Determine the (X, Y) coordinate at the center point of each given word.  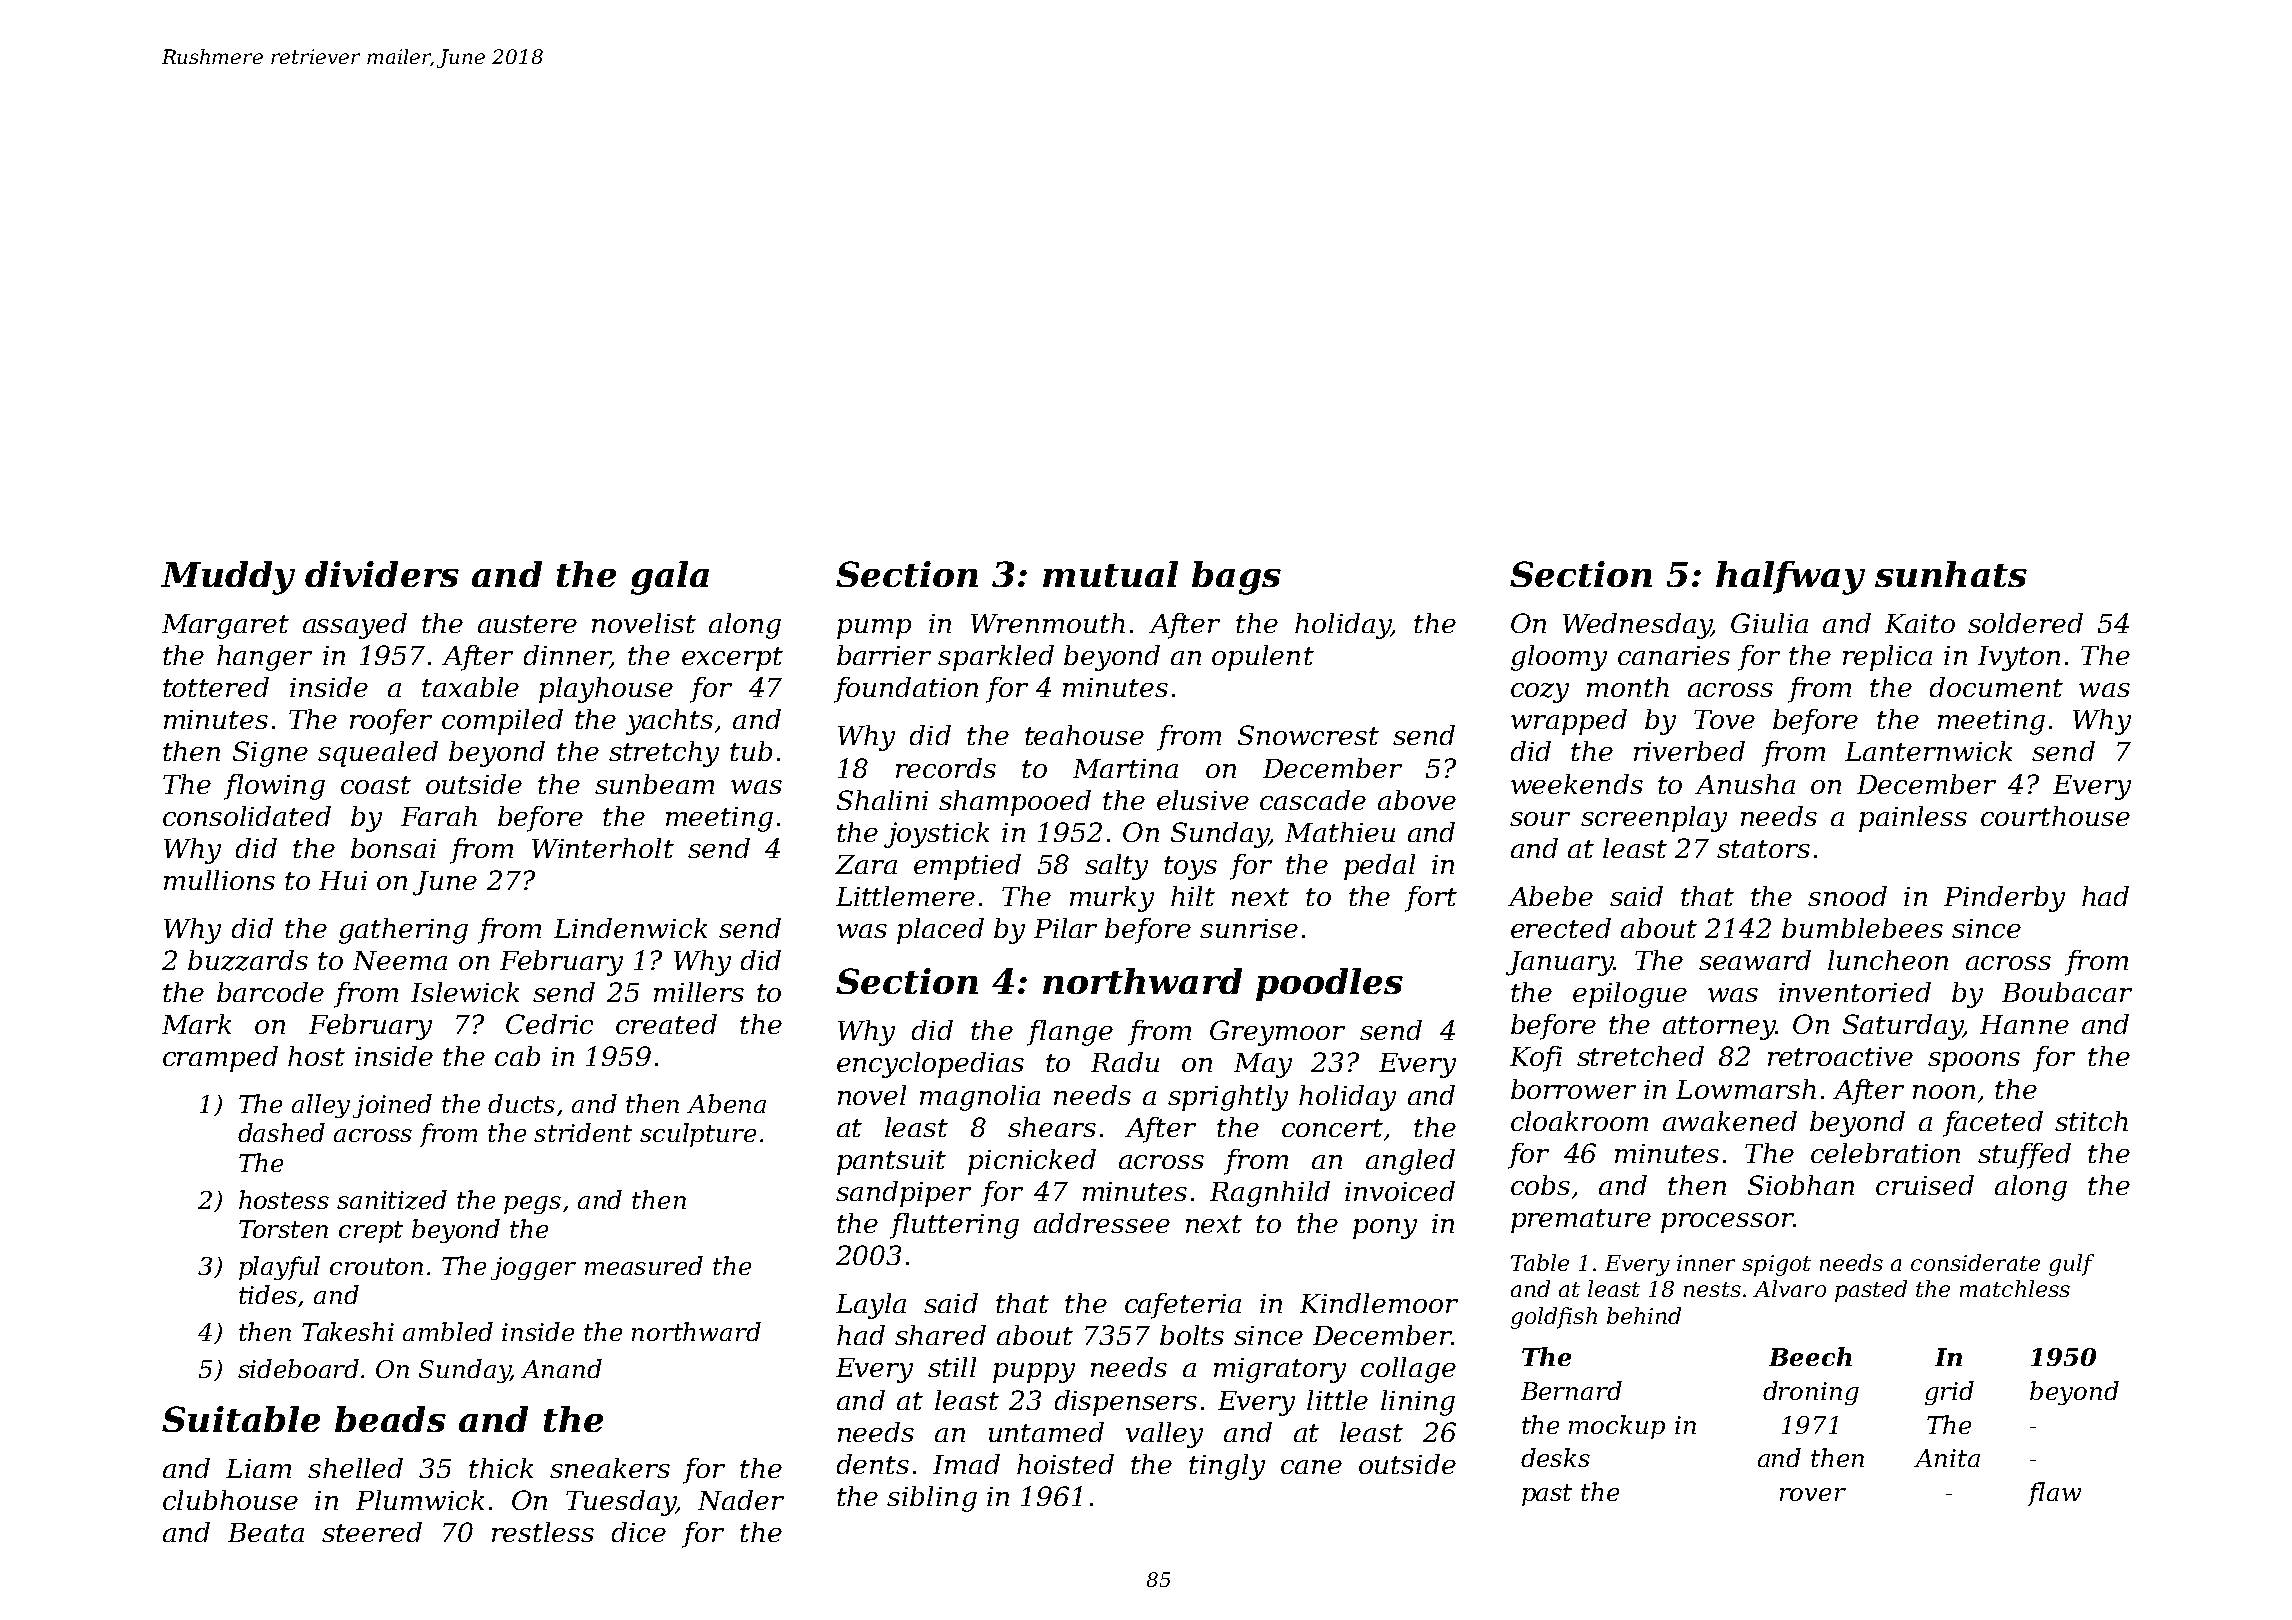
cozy (1540, 693)
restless (543, 1532)
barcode (270, 992)
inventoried (1855, 992)
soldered (2025, 623)
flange (1070, 1033)
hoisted (1065, 1464)
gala (670, 578)
